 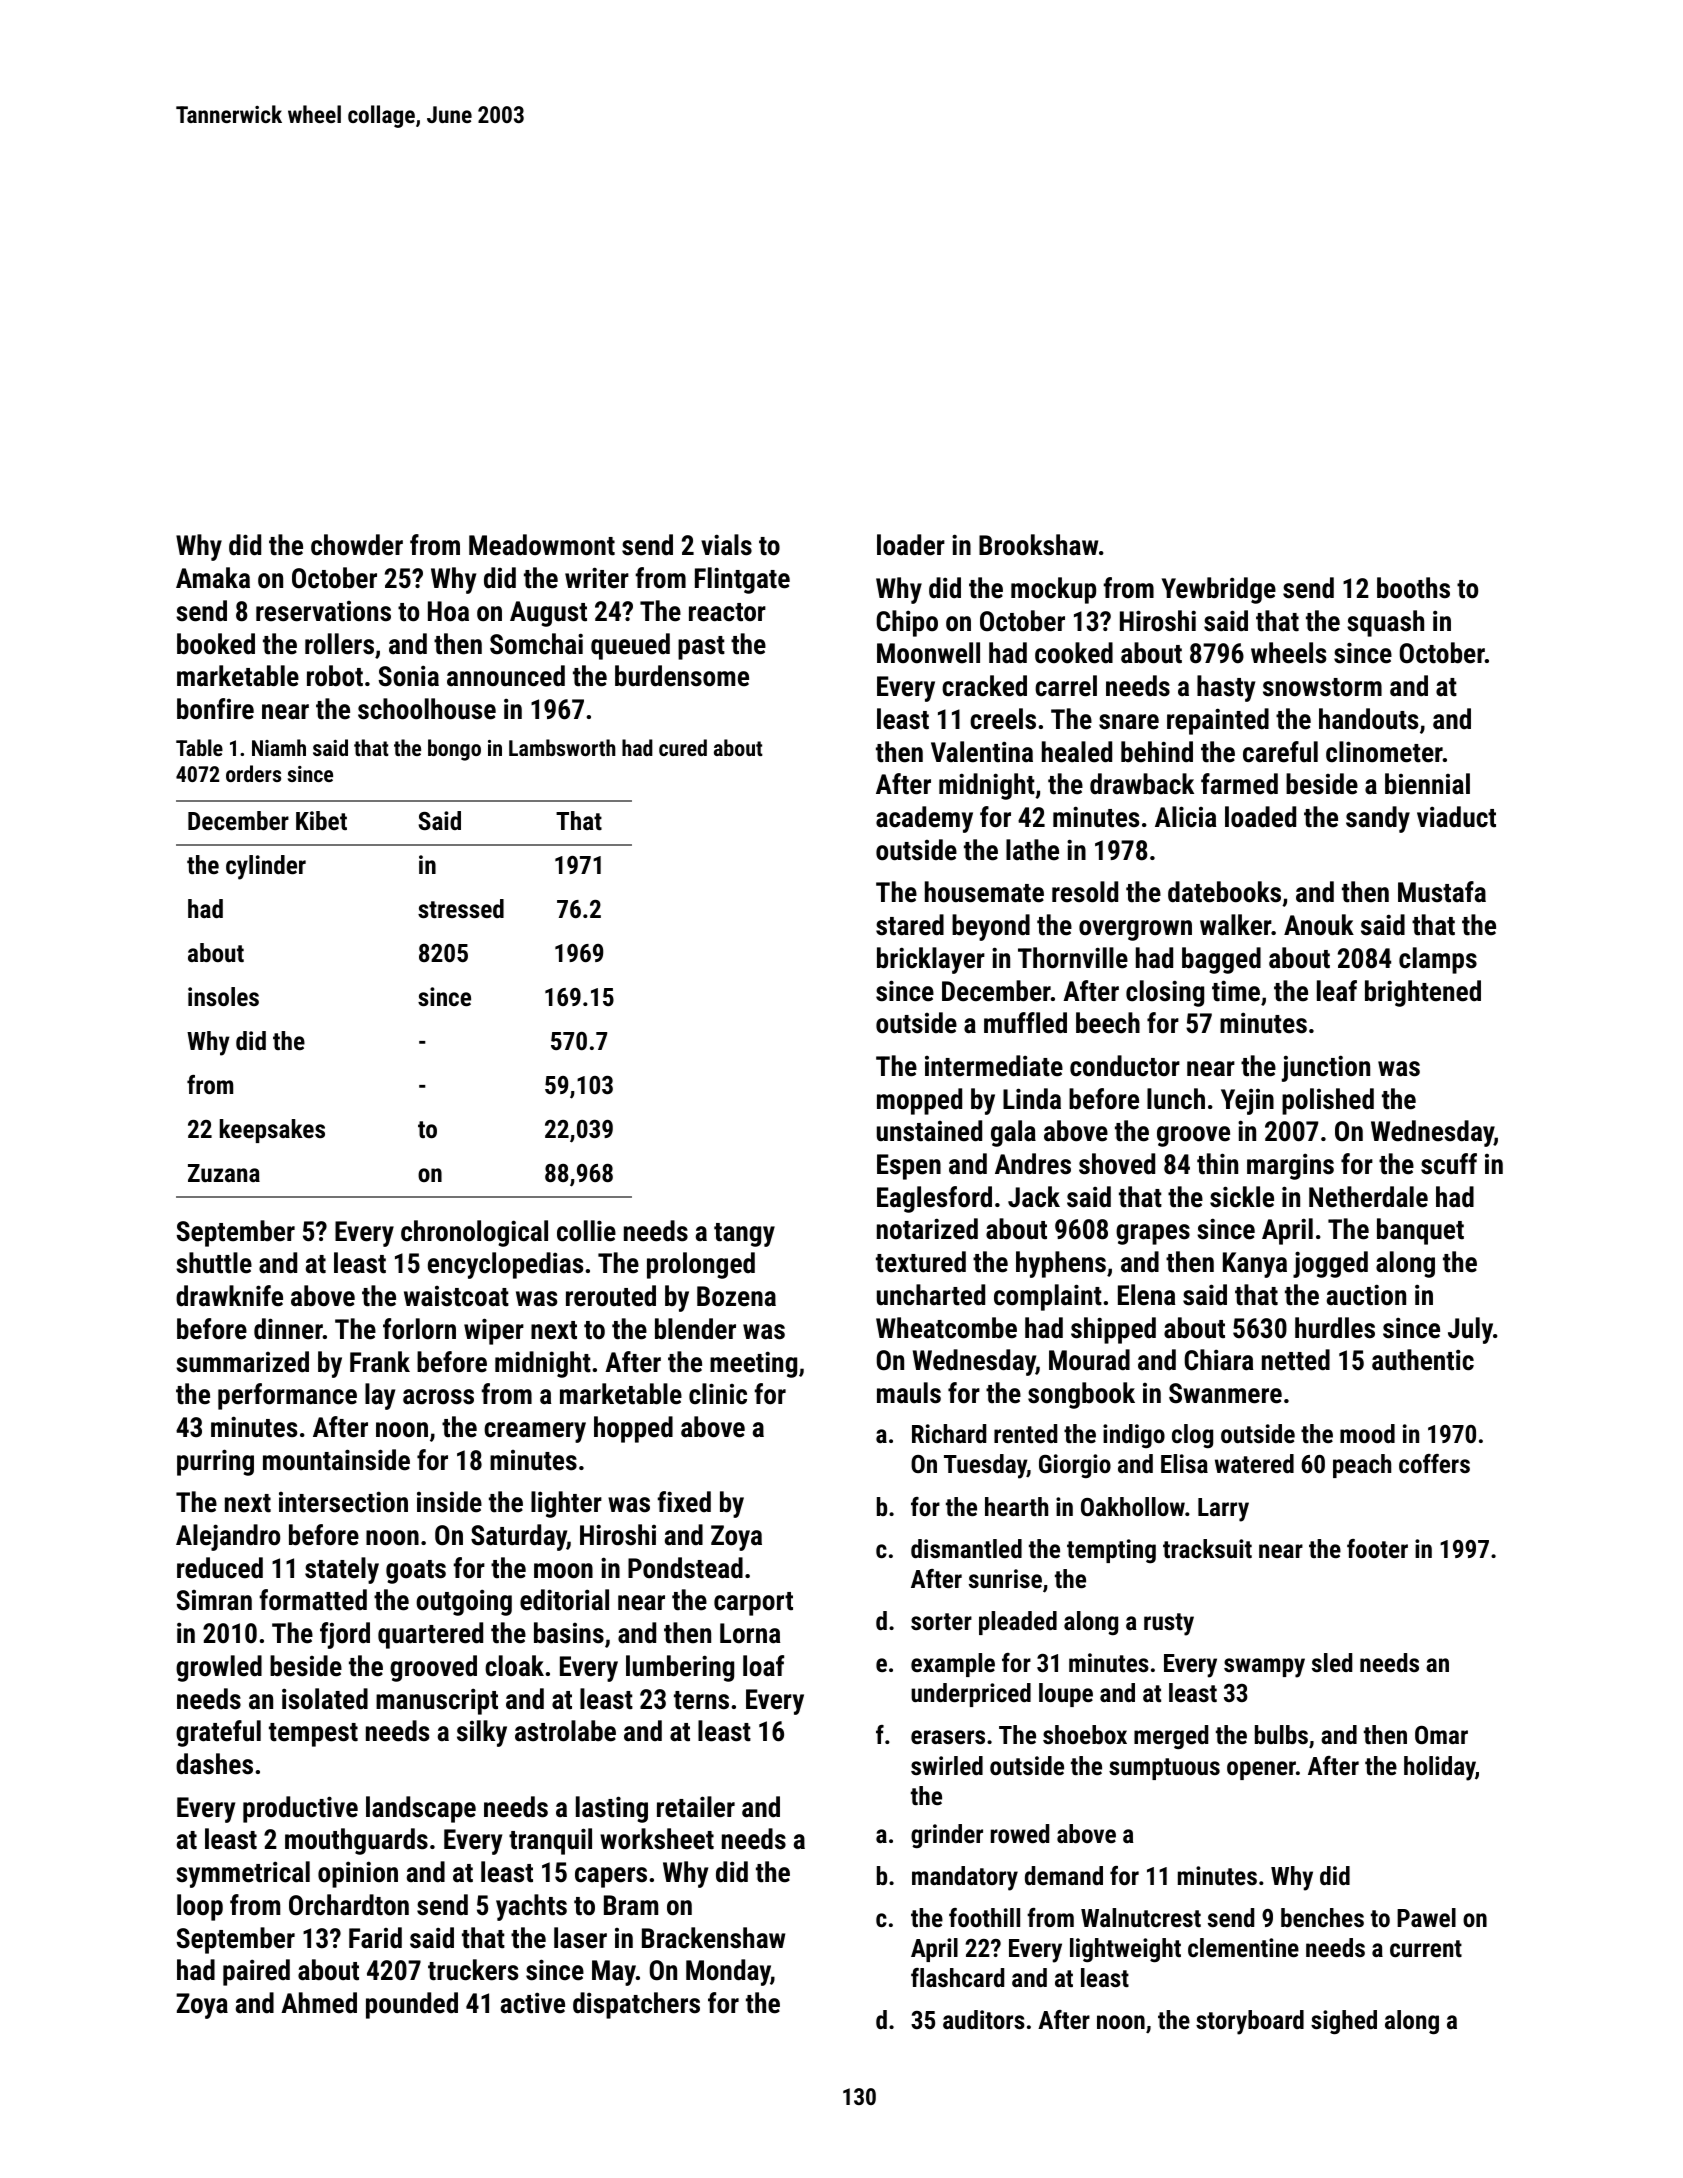 What do you see at coordinates (684, 1502) in the document?
I see `fixed` at bounding box center [684, 1502].
